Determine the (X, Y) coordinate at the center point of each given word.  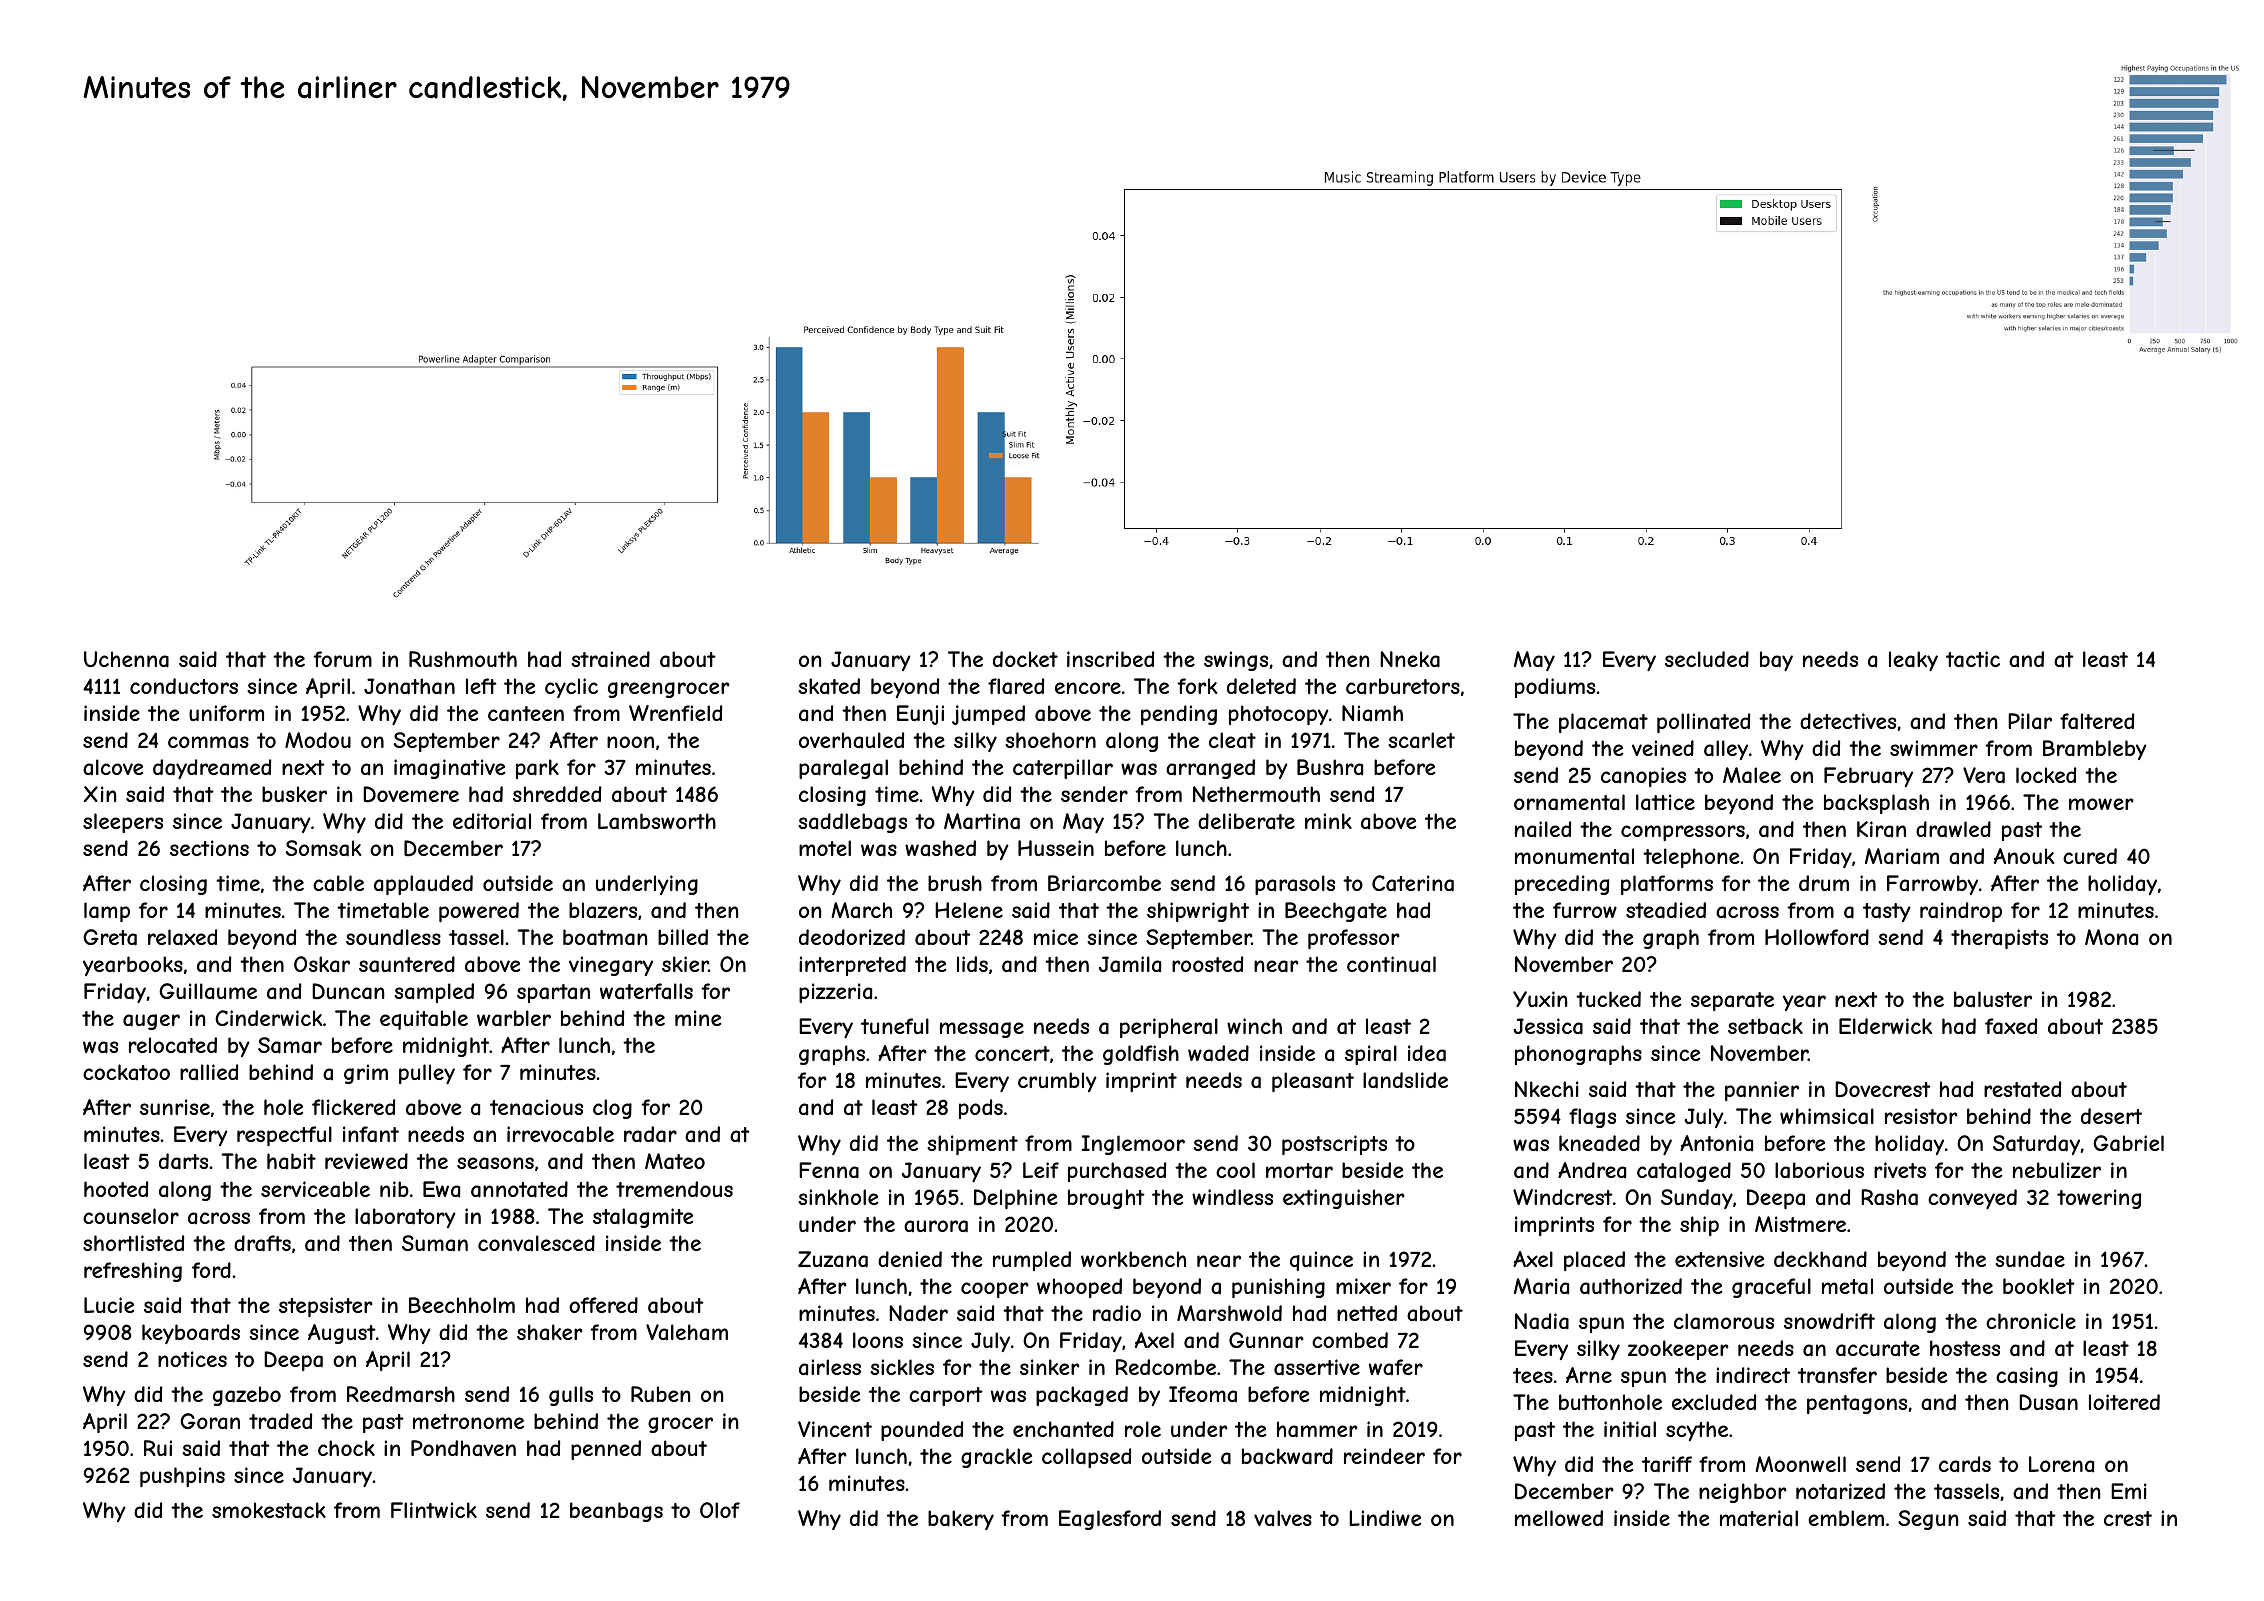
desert (2111, 1116)
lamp (107, 912)
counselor (131, 1216)
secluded (1707, 659)
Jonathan (409, 686)
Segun (1928, 1520)
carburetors (1403, 686)
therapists (1999, 939)
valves (1283, 1518)
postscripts (1334, 1145)
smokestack (269, 1510)
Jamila (1130, 964)
